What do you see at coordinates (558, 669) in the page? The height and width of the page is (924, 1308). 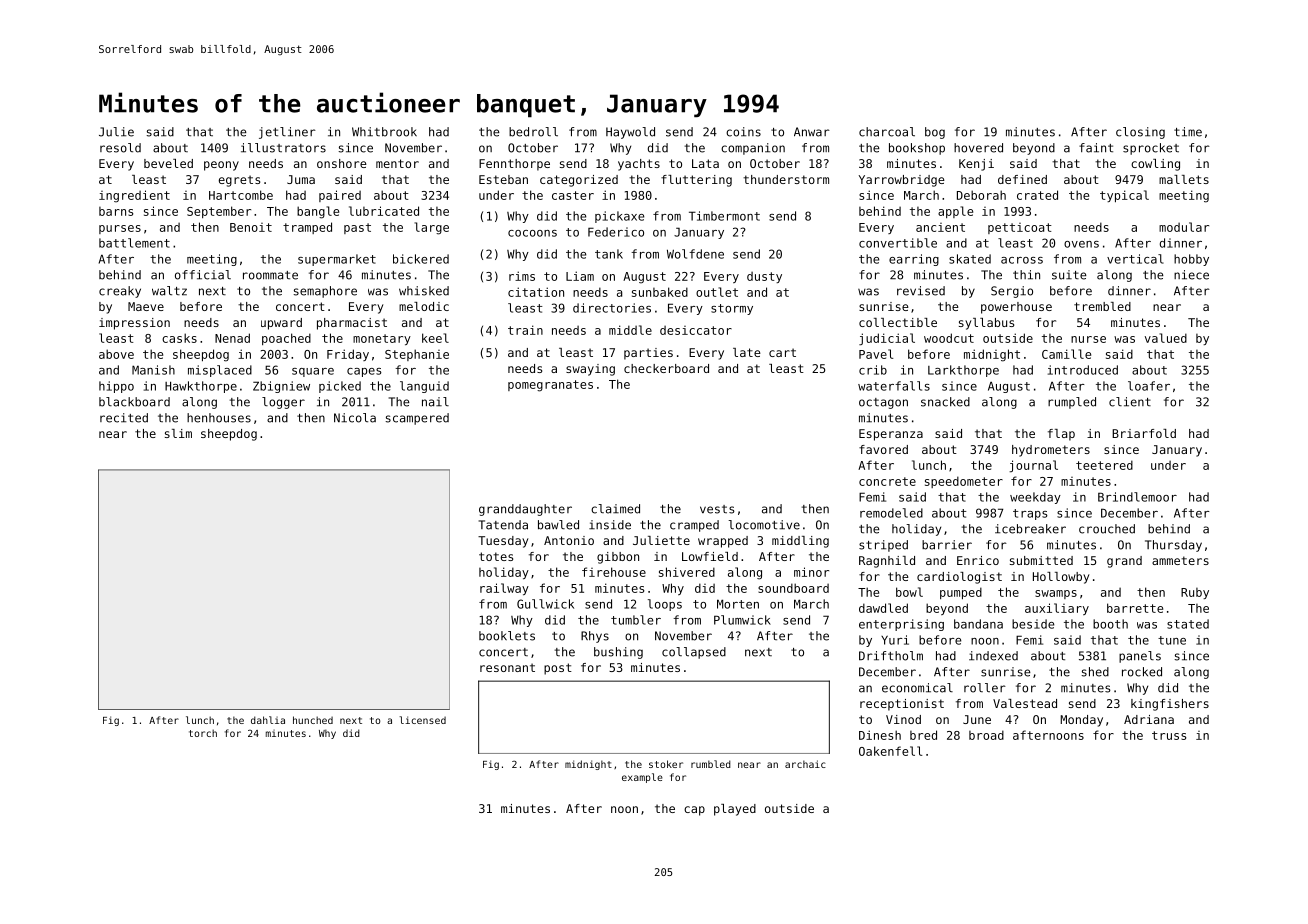 I see `post` at bounding box center [558, 669].
